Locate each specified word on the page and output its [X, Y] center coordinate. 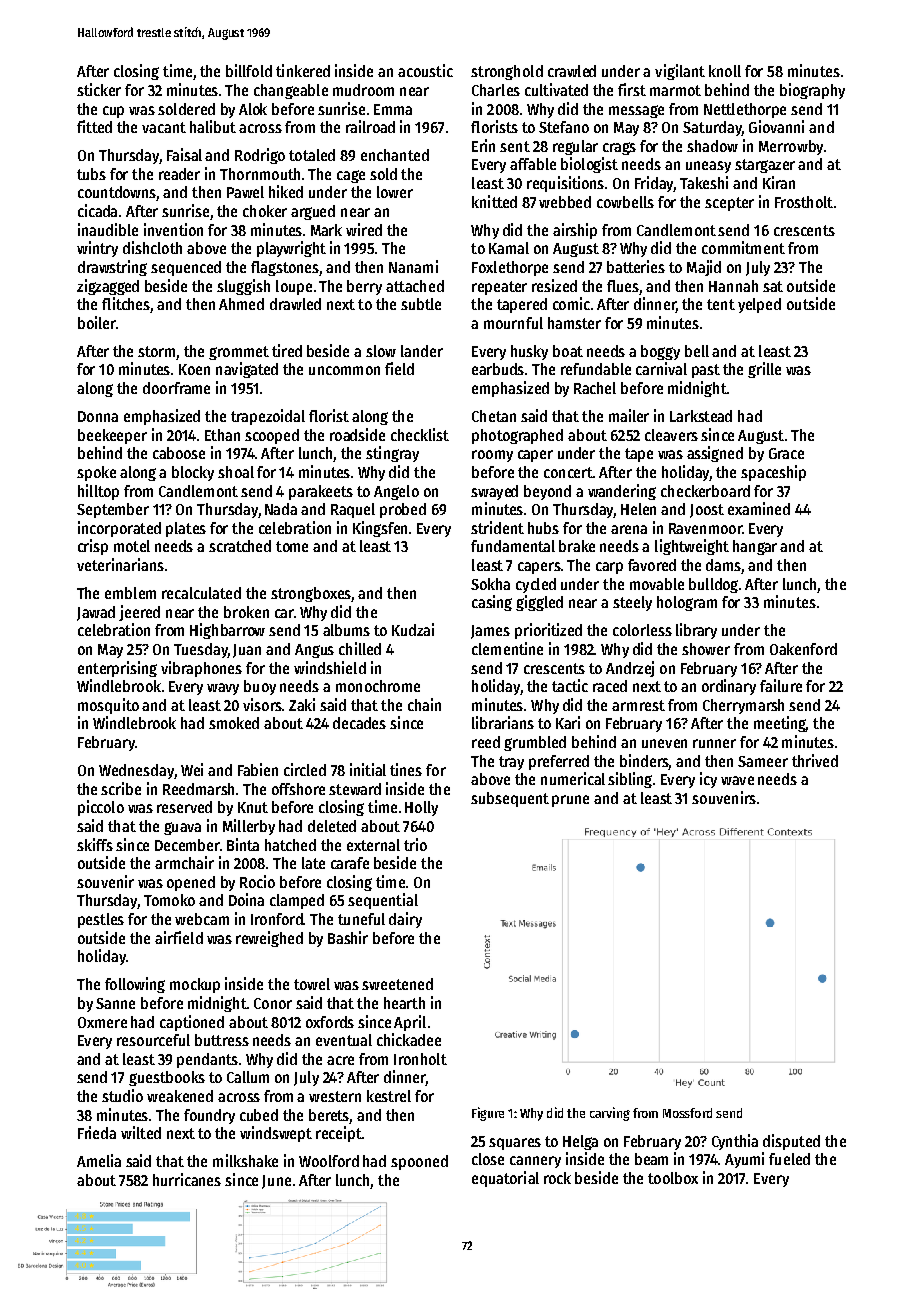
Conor [273, 1003]
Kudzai [413, 629]
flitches [126, 305]
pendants [207, 1060]
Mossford [687, 1113]
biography [812, 91]
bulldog [713, 585]
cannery [535, 1162]
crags [619, 148]
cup [113, 112]
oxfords [330, 1022]
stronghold [507, 72]
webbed [565, 202]
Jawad [96, 613]
